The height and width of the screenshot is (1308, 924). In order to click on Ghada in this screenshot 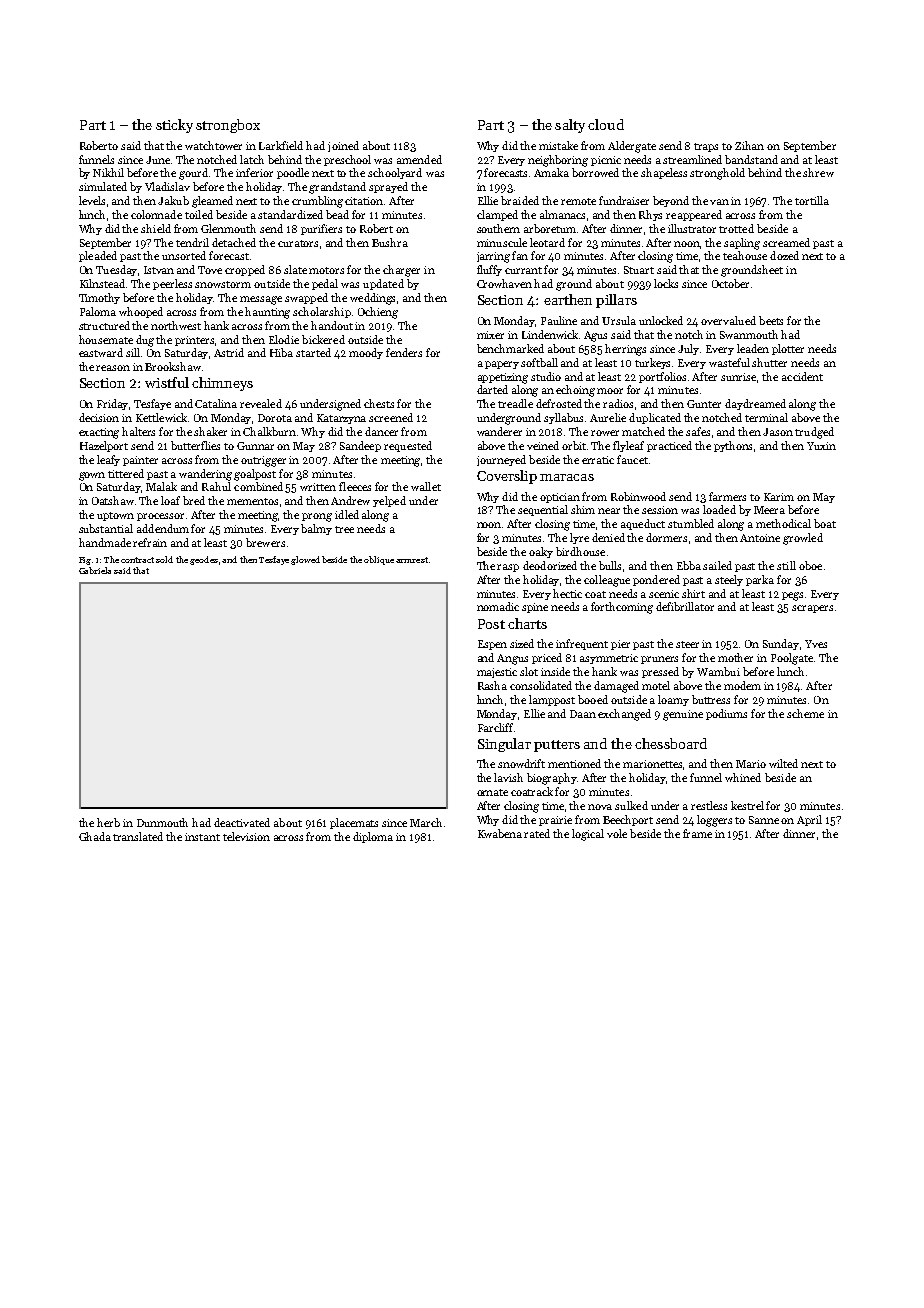, I will do `click(95, 836)`.
